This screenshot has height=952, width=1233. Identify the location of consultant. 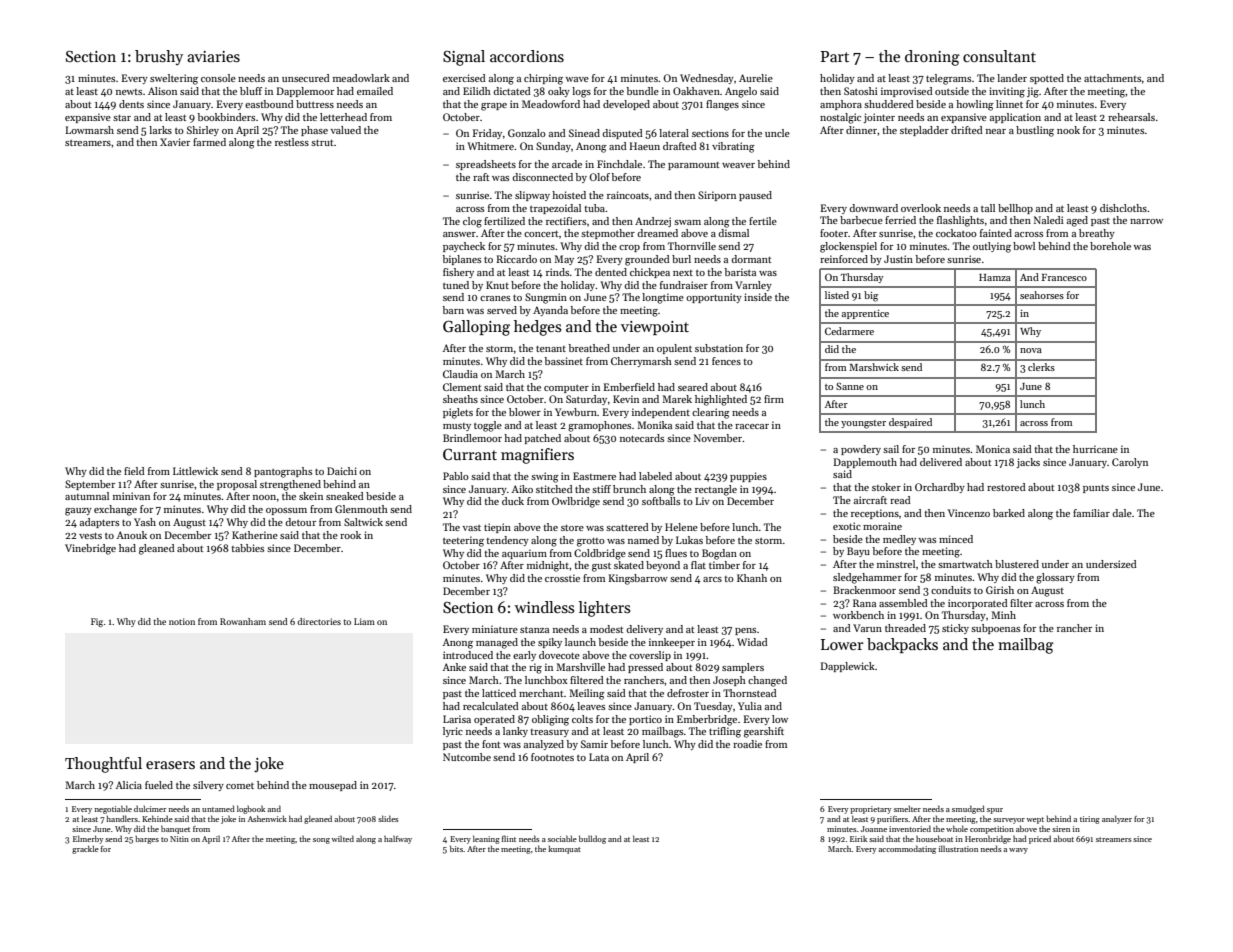
(999, 56).
